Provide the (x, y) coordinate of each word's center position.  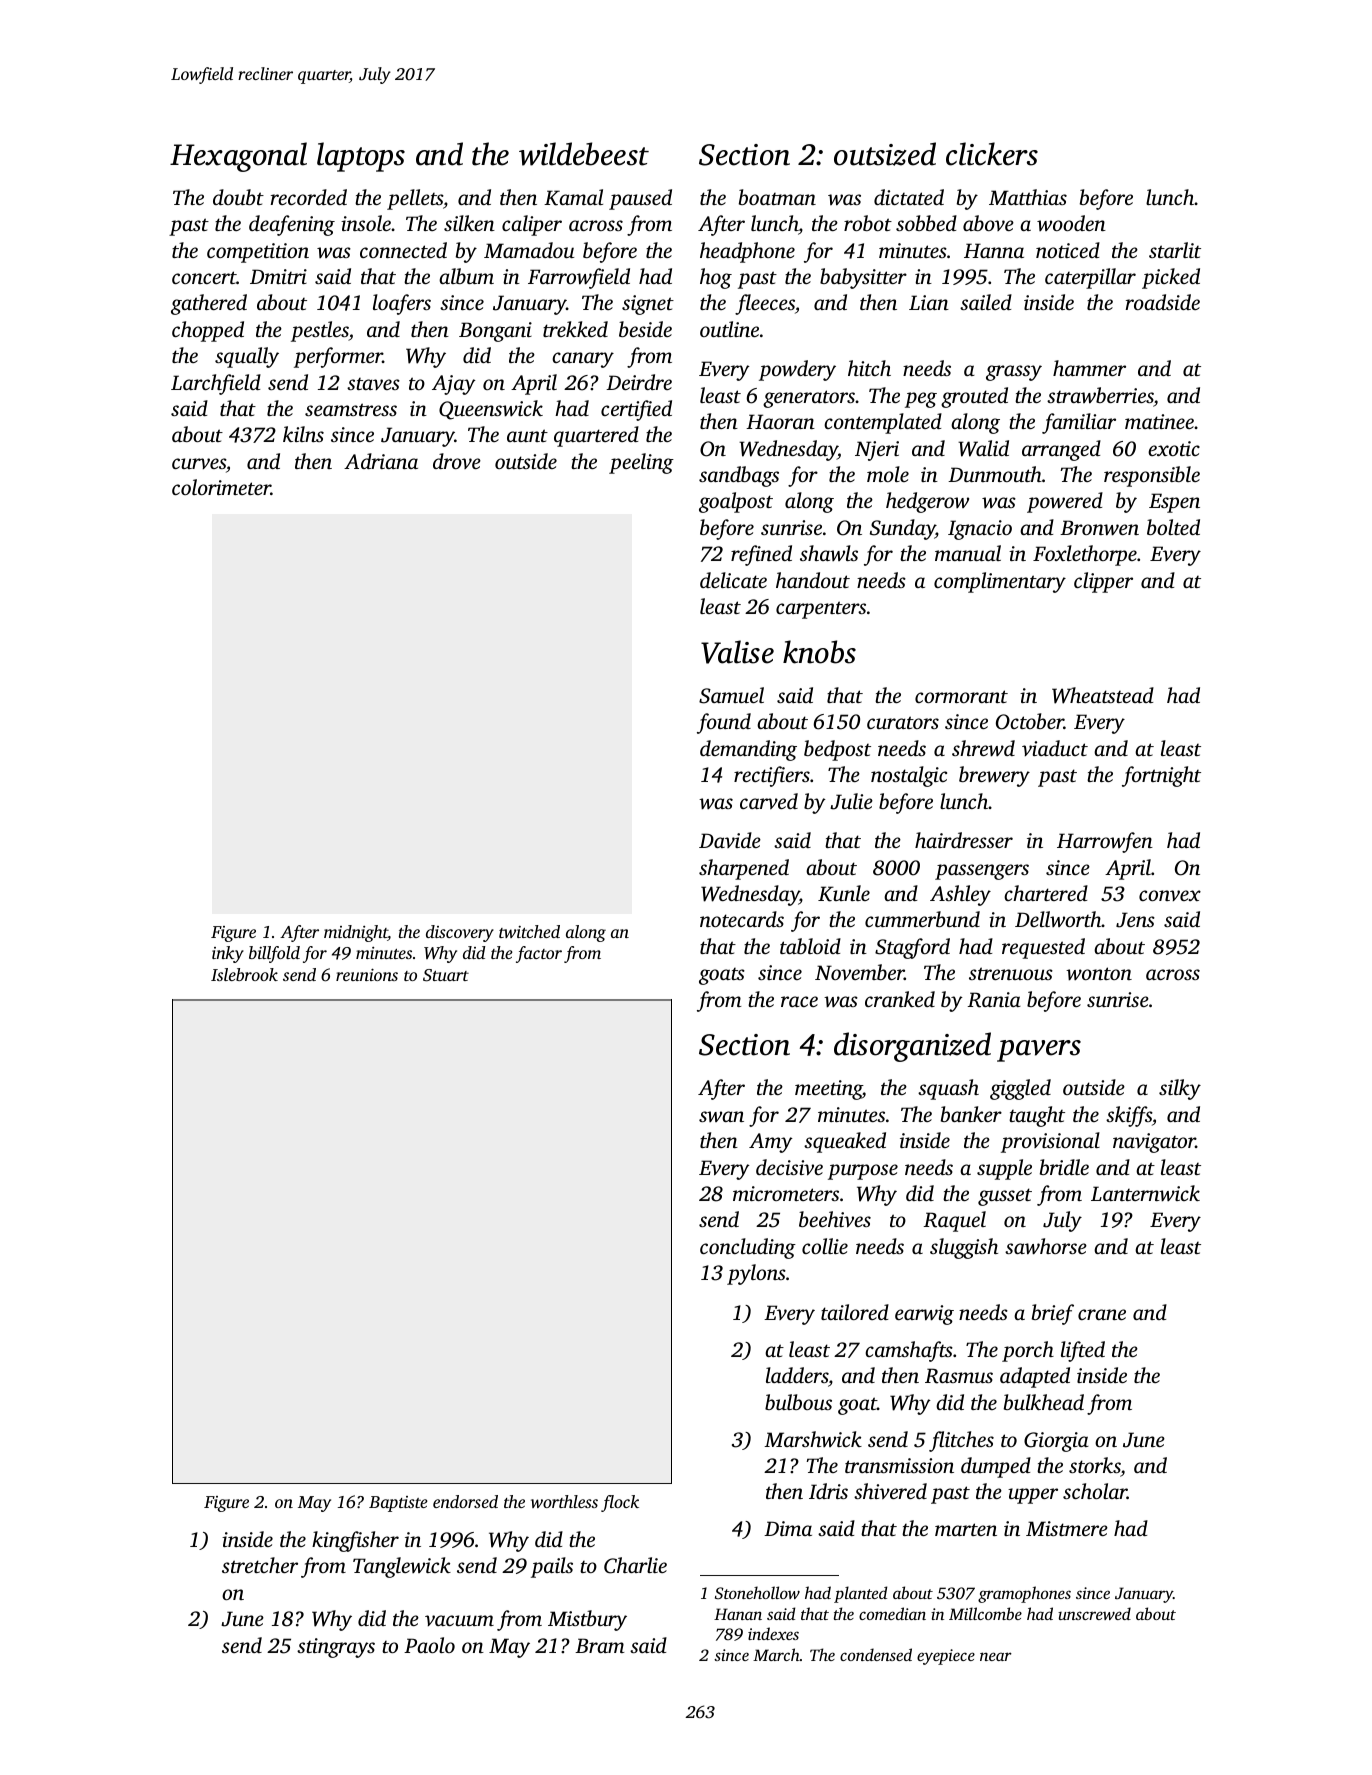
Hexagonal (238, 157)
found (724, 723)
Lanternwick (1145, 1193)
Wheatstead (1103, 695)
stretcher (260, 1565)
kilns (303, 434)
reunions (367, 974)
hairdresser (964, 840)
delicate (733, 580)
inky (228, 954)
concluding (748, 1248)
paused (640, 199)
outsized (885, 154)
